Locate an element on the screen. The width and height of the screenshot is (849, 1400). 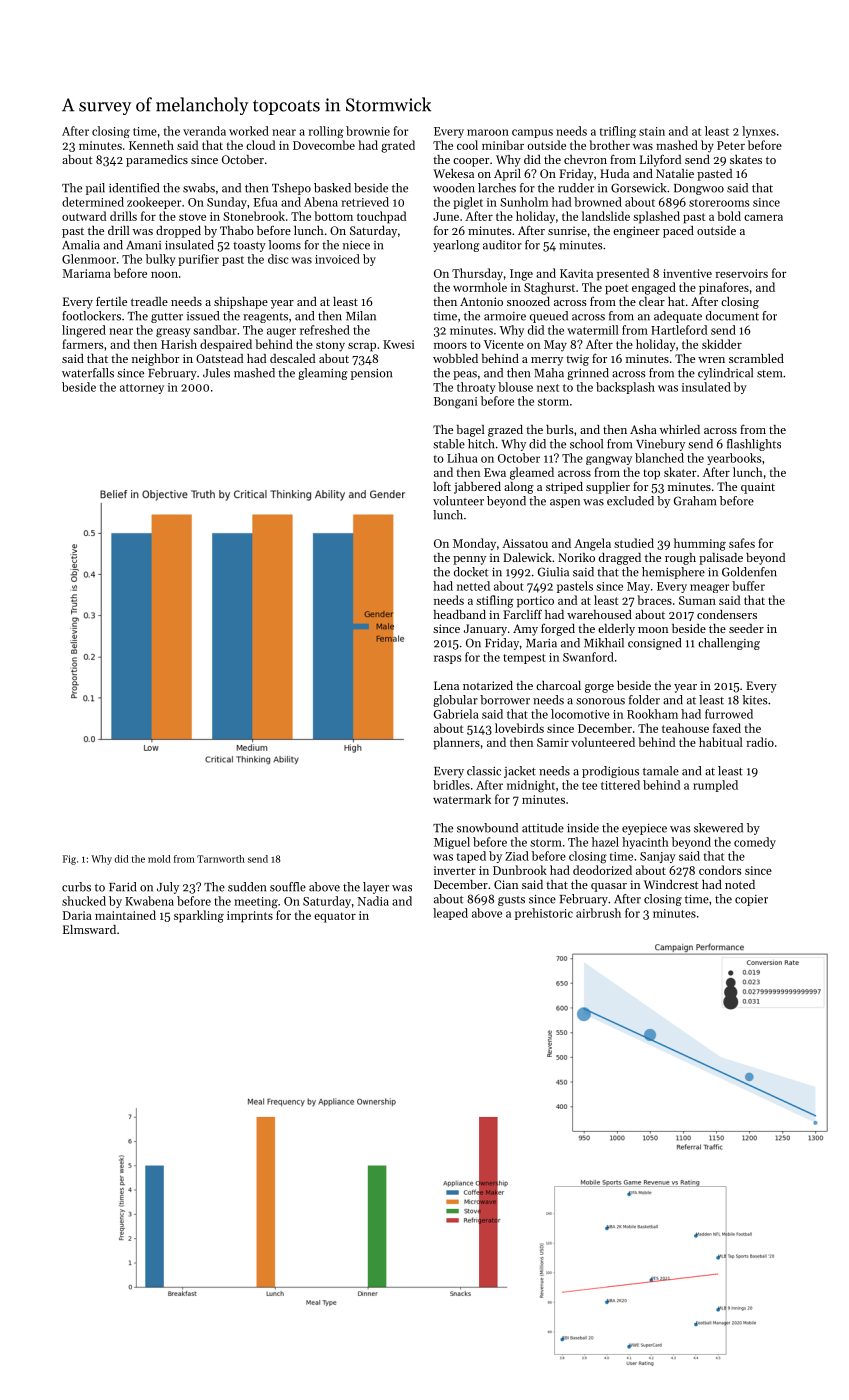
penny is located at coordinates (469, 560).
